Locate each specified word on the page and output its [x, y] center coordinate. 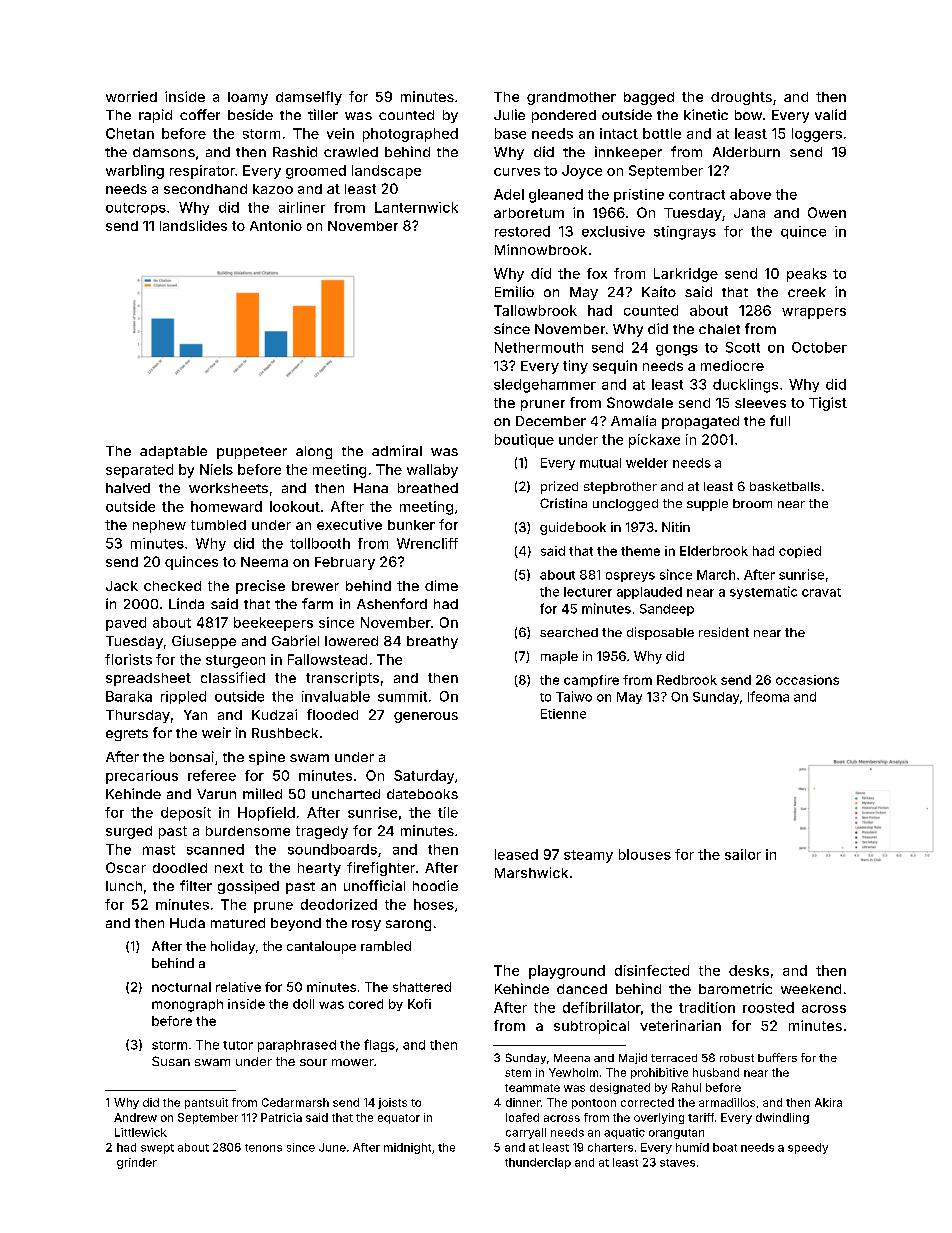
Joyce [582, 172]
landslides [193, 225]
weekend [811, 989]
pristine [639, 195]
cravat [821, 592]
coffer [200, 114]
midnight [407, 1148]
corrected [647, 1102]
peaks [807, 275]
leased [516, 854]
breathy [432, 642]
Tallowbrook [535, 310]
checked [172, 586]
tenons [263, 1148]
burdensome [248, 831]
